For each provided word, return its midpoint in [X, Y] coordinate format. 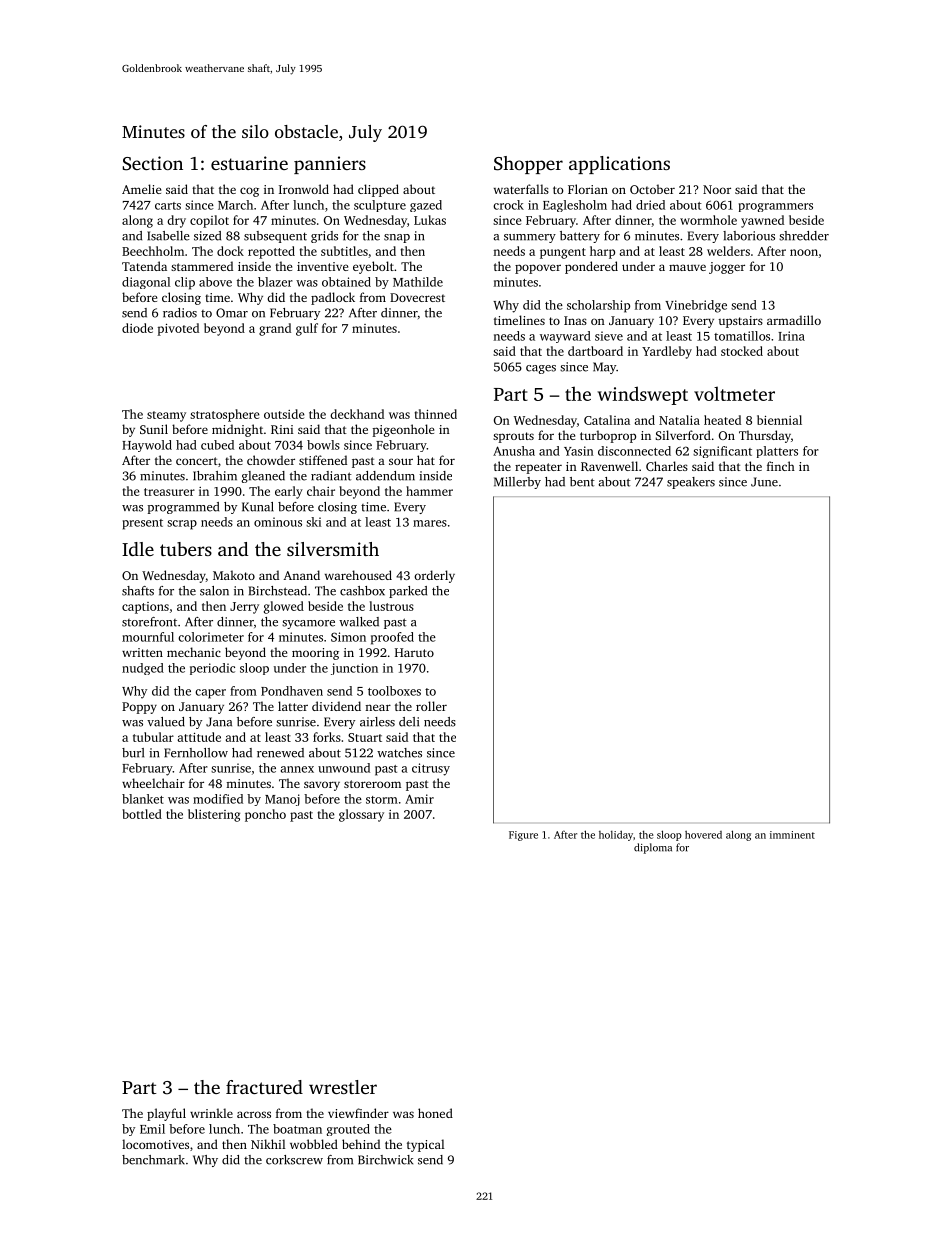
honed [435, 1113]
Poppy [139, 708]
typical [425, 1145]
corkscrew [294, 1160]
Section [152, 163]
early [289, 492]
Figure [523, 836]
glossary [361, 815]
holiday [616, 835]
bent [582, 482]
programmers [776, 207]
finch [781, 466]
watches [399, 753]
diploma [653, 848]
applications [619, 165]
